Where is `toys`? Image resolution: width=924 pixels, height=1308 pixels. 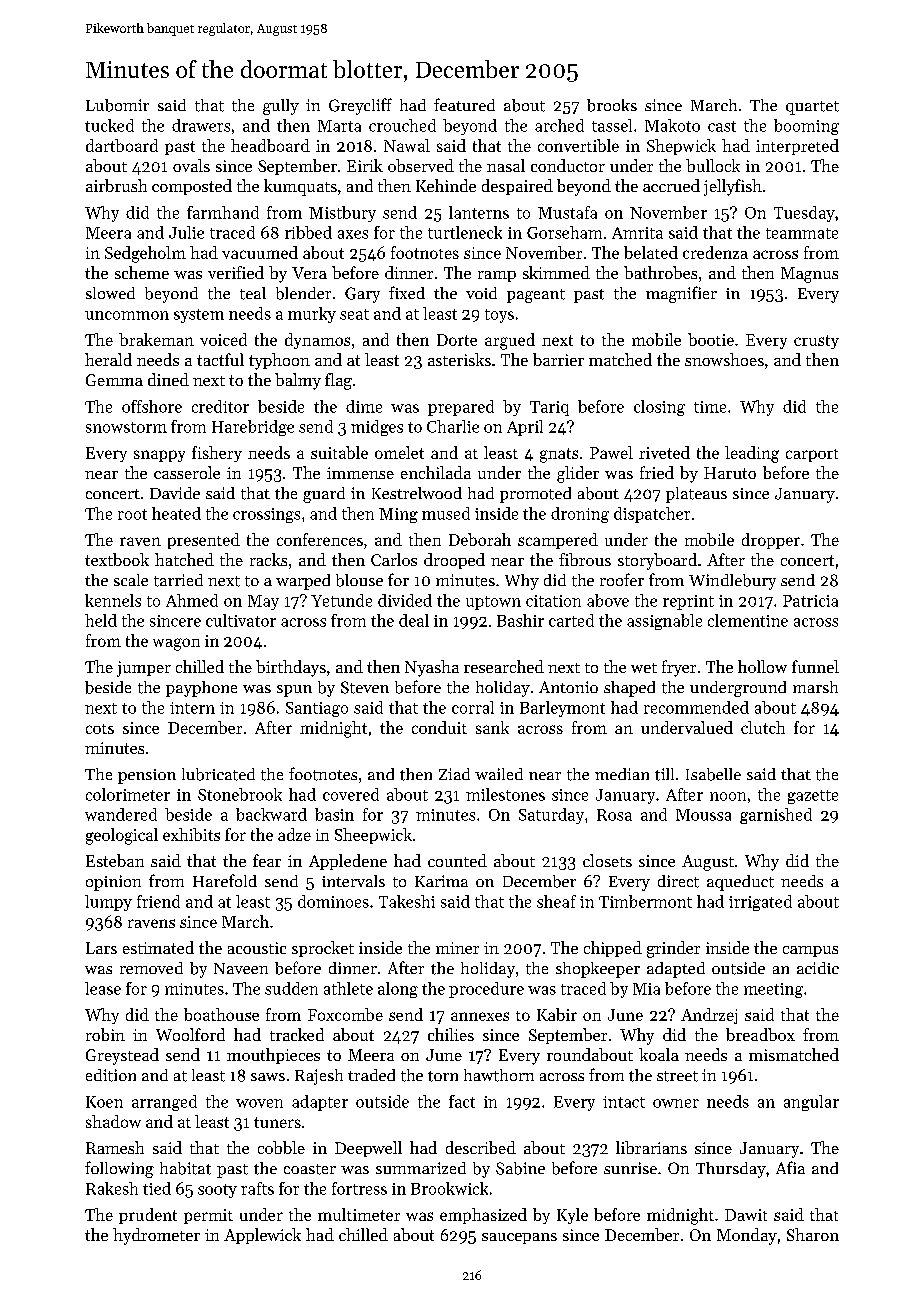
toys is located at coordinates (499, 316).
